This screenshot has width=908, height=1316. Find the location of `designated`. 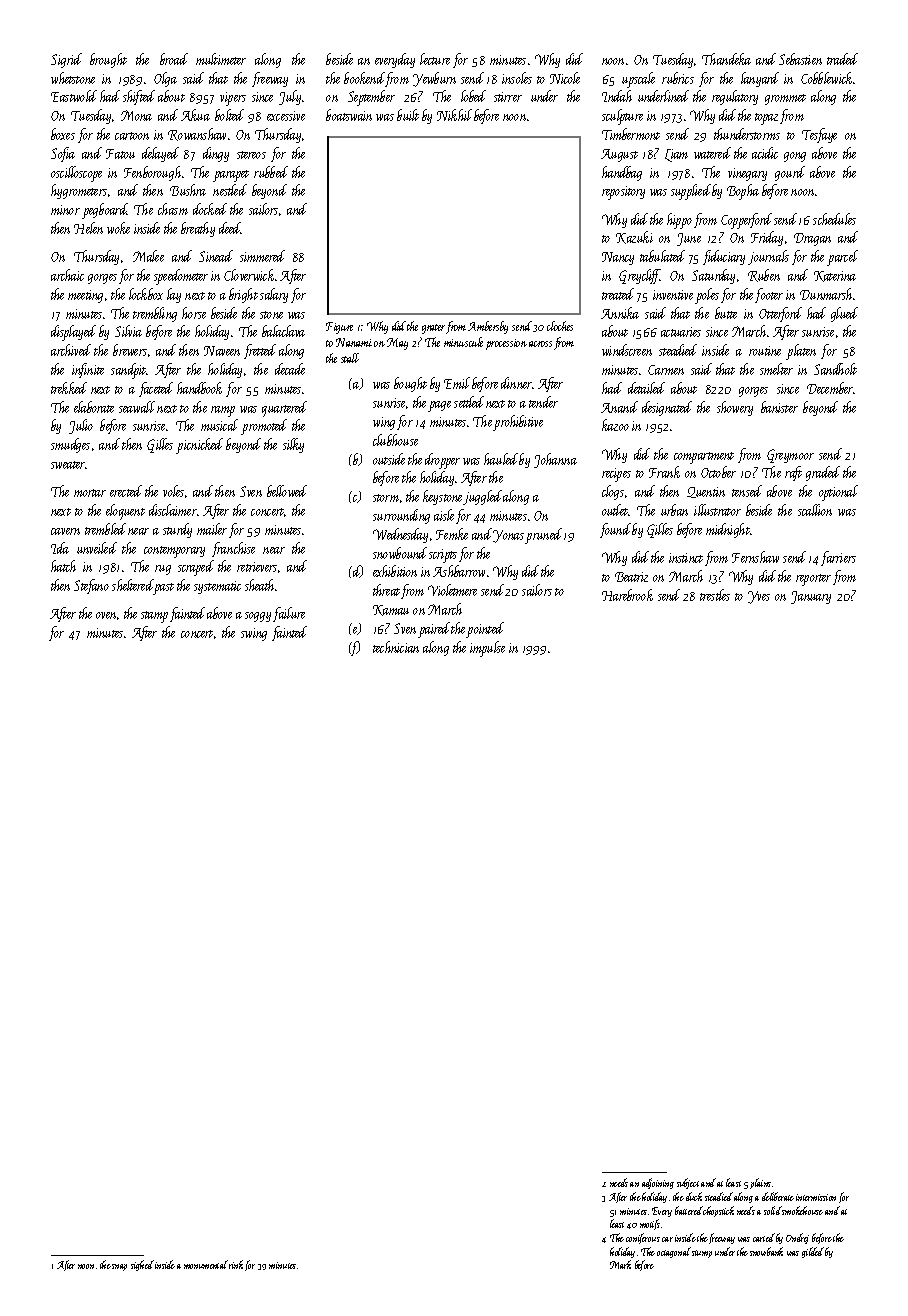

designated is located at coordinates (667, 408).
